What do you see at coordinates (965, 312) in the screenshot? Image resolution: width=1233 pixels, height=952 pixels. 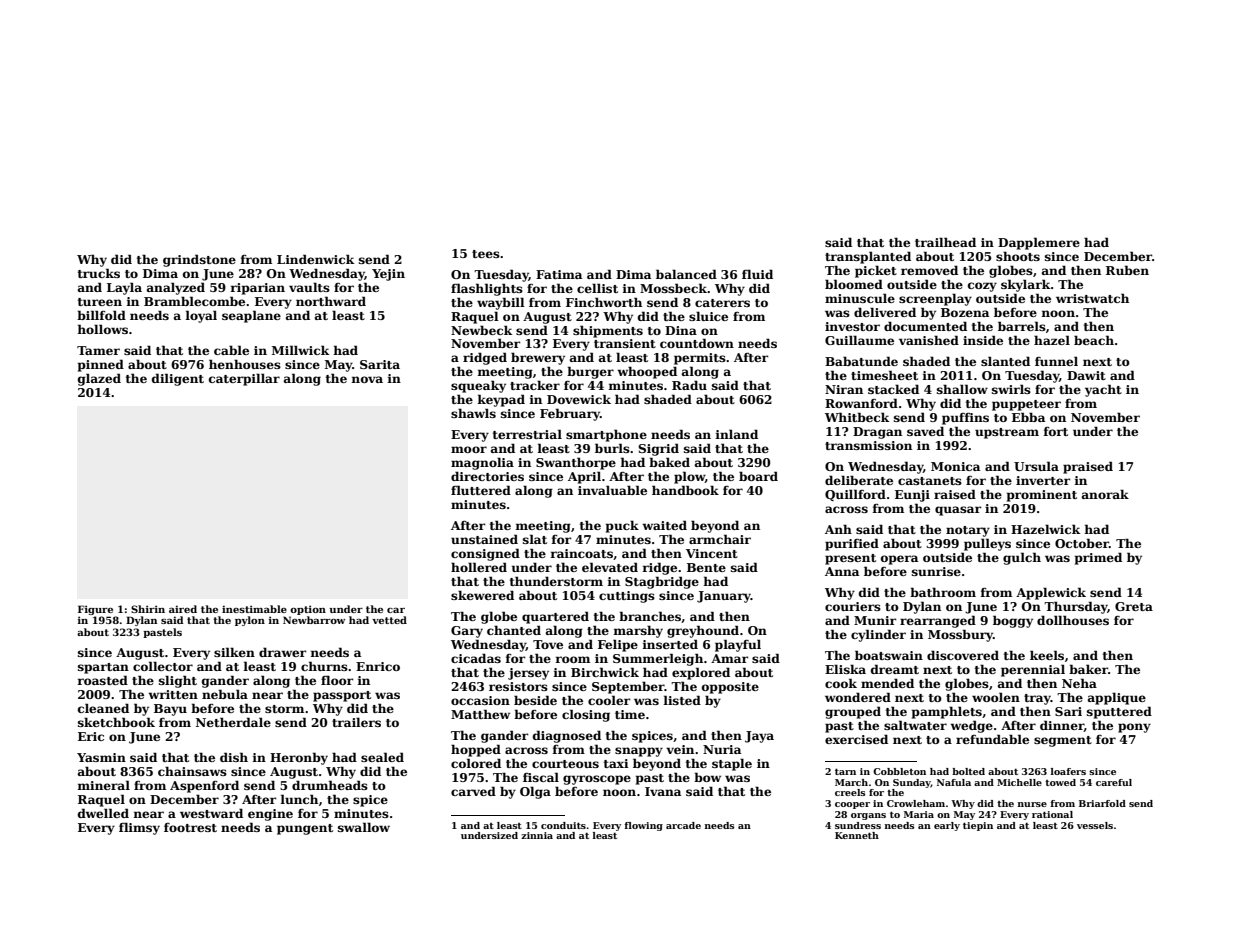 I see `Bozena` at bounding box center [965, 312].
